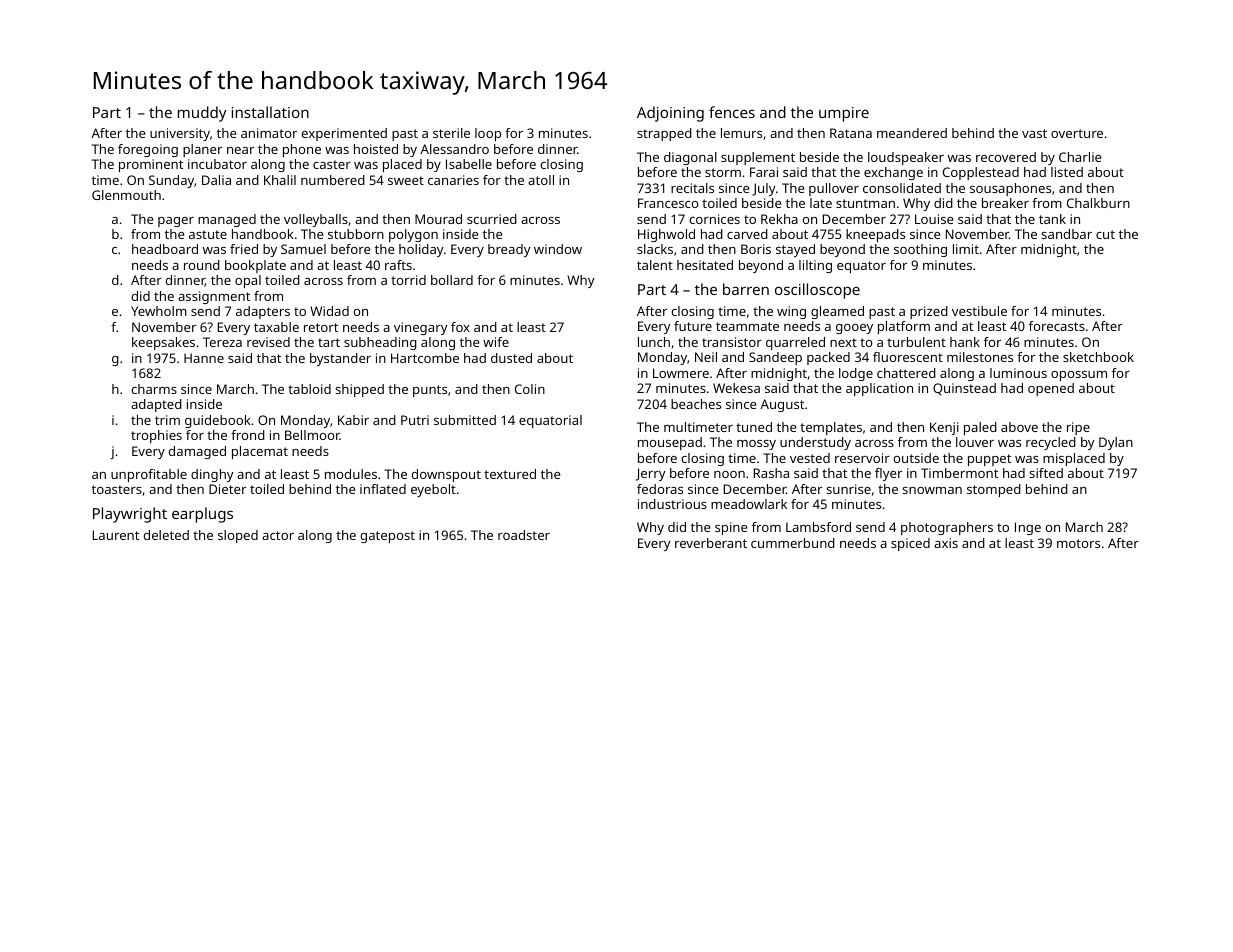  Describe the element at coordinates (492, 219) in the screenshot. I see `scurried` at that location.
